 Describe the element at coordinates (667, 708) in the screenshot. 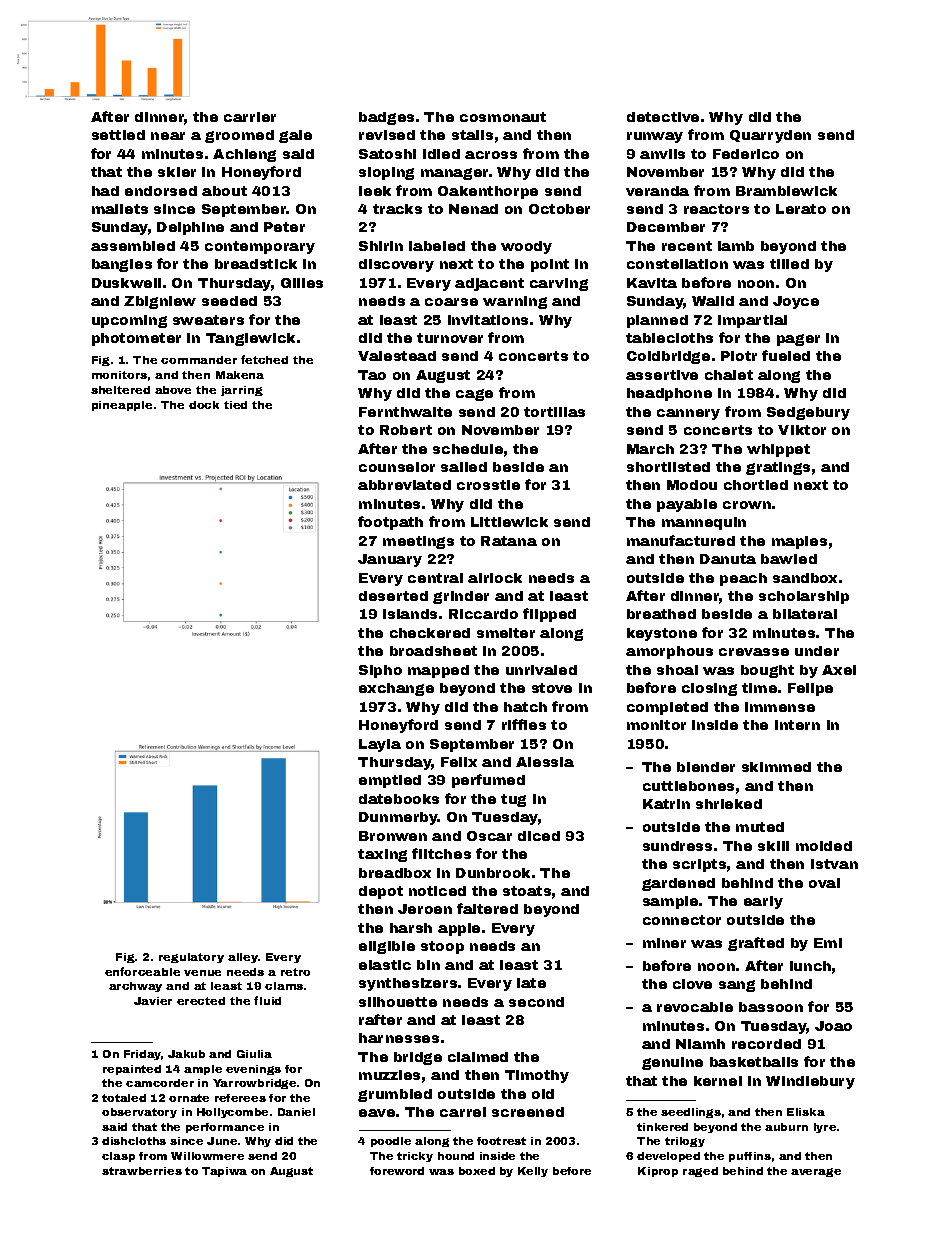

I see `completed` at that location.
